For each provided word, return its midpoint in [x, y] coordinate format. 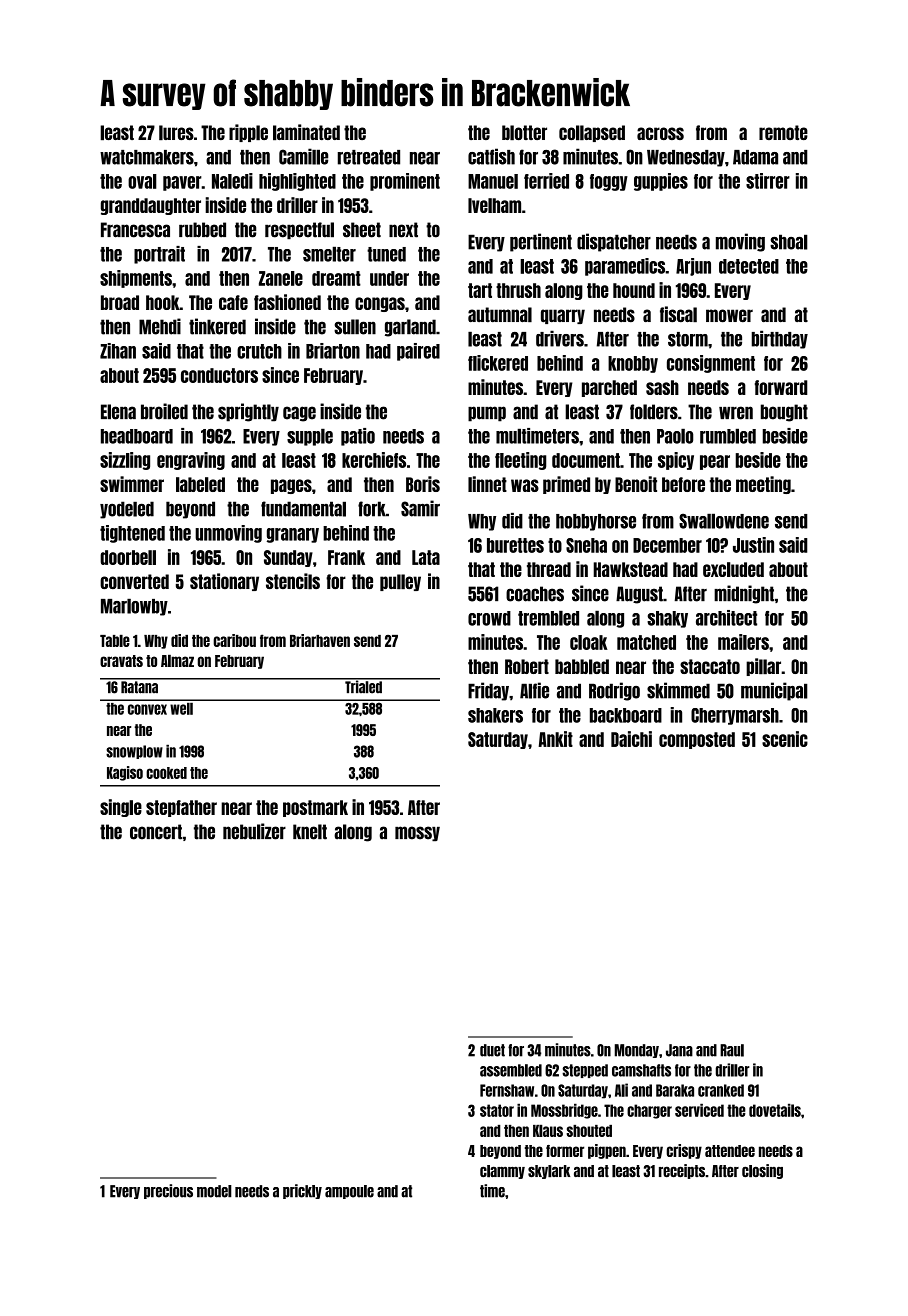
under [389, 278]
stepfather [181, 808]
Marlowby [134, 607]
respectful [299, 231]
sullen [355, 327]
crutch [259, 351]
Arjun [693, 267]
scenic [785, 739]
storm [688, 339]
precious [168, 1191]
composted [697, 740]
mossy [417, 834]
